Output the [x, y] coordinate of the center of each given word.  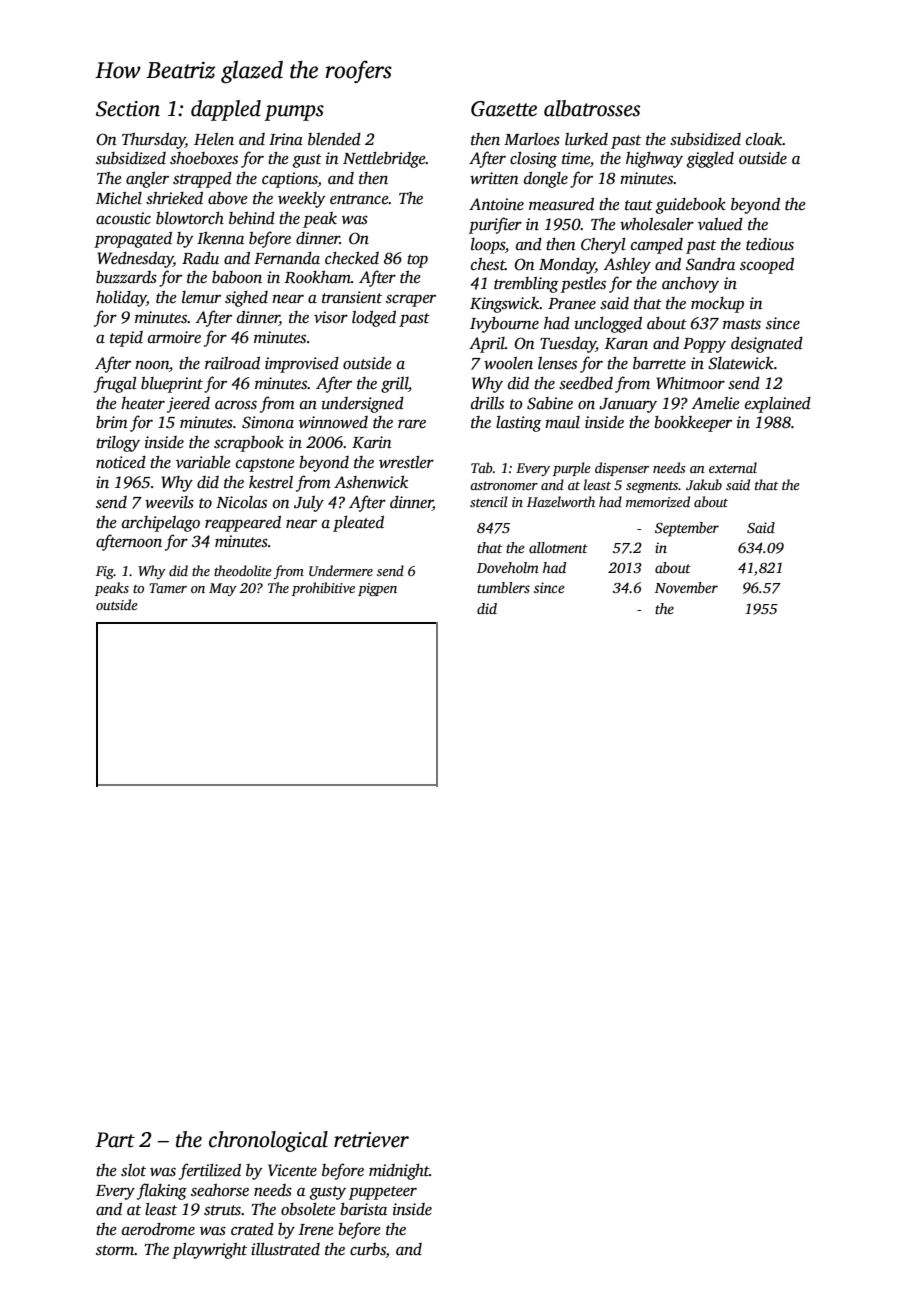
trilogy [118, 444]
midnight [399, 1172]
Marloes [532, 139]
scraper [411, 301]
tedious [770, 244]
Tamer [168, 588]
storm [115, 1250]
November [686, 587]
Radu [200, 258]
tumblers [503, 587]
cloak [764, 139]
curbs [368, 1250]
